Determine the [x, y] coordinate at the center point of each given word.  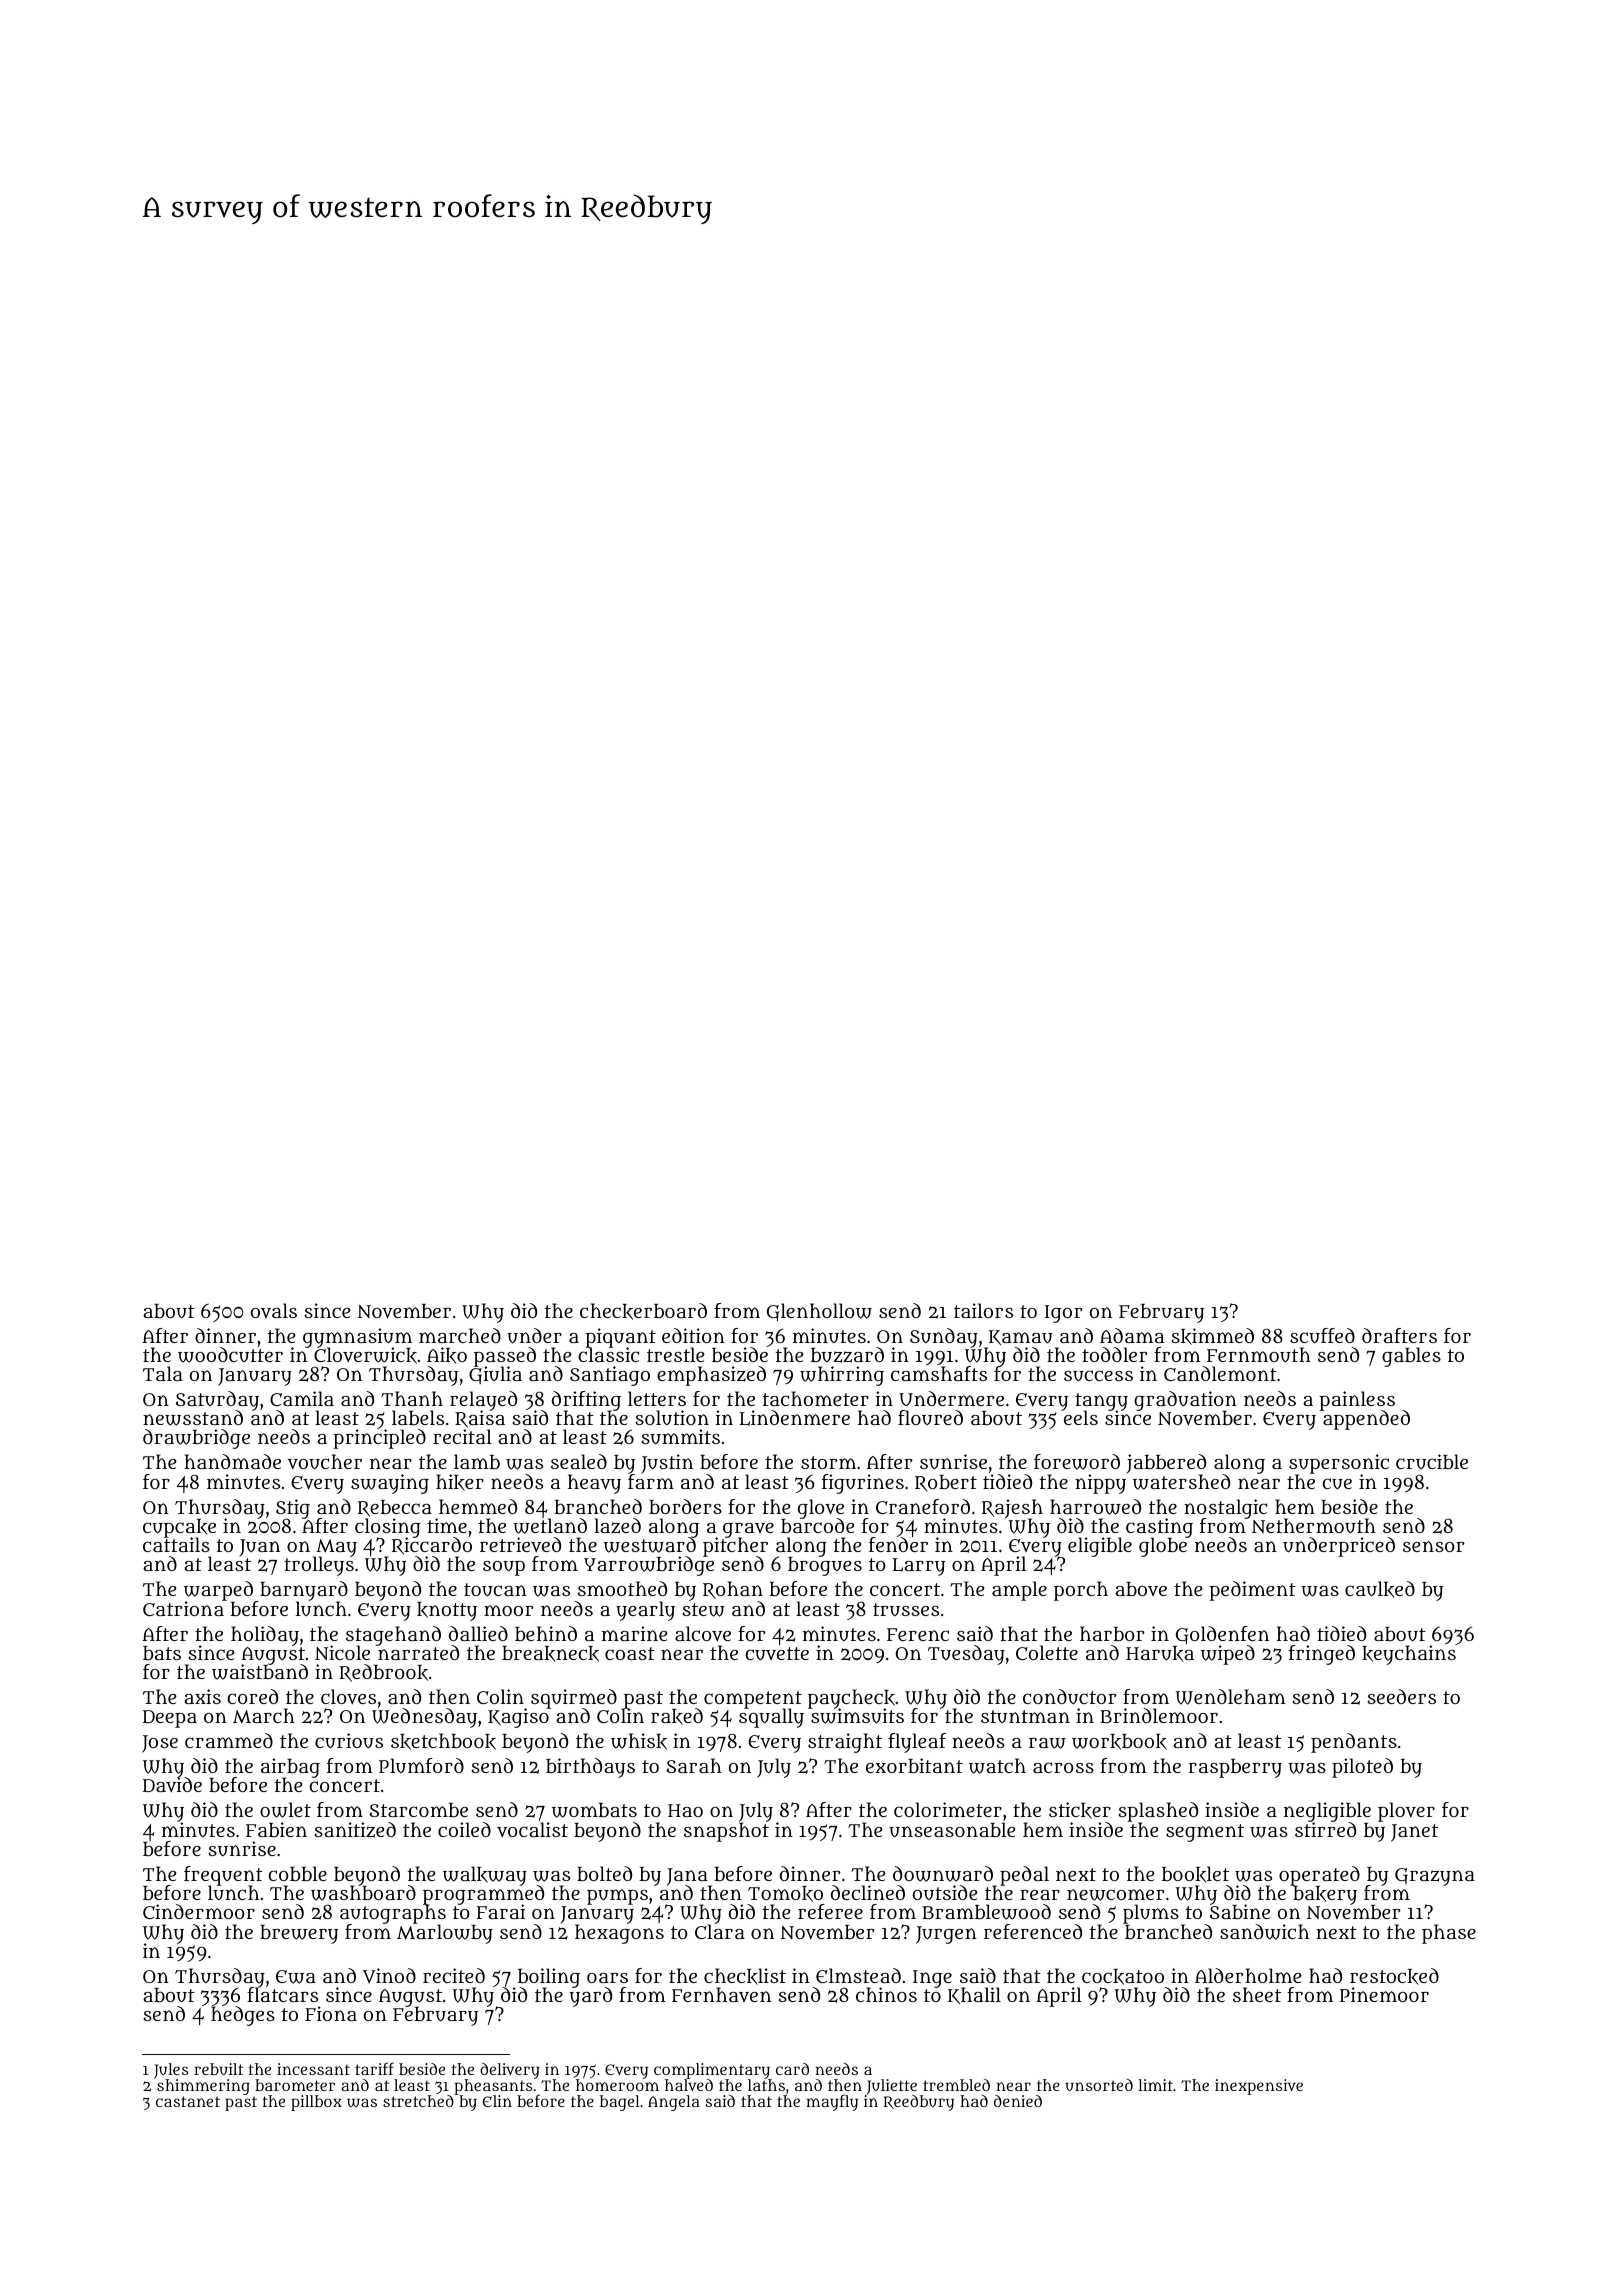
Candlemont [1220, 1373]
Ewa [296, 1977]
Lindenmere [794, 1418]
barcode [818, 1526]
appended [1366, 1420]
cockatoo [1123, 1977]
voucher [325, 1462]
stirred [1325, 1830]
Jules [171, 2071]
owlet [285, 1810]
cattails [176, 1545]
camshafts [939, 1373]
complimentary [712, 2071]
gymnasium [357, 1338]
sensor [1434, 1546]
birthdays [590, 1768]
